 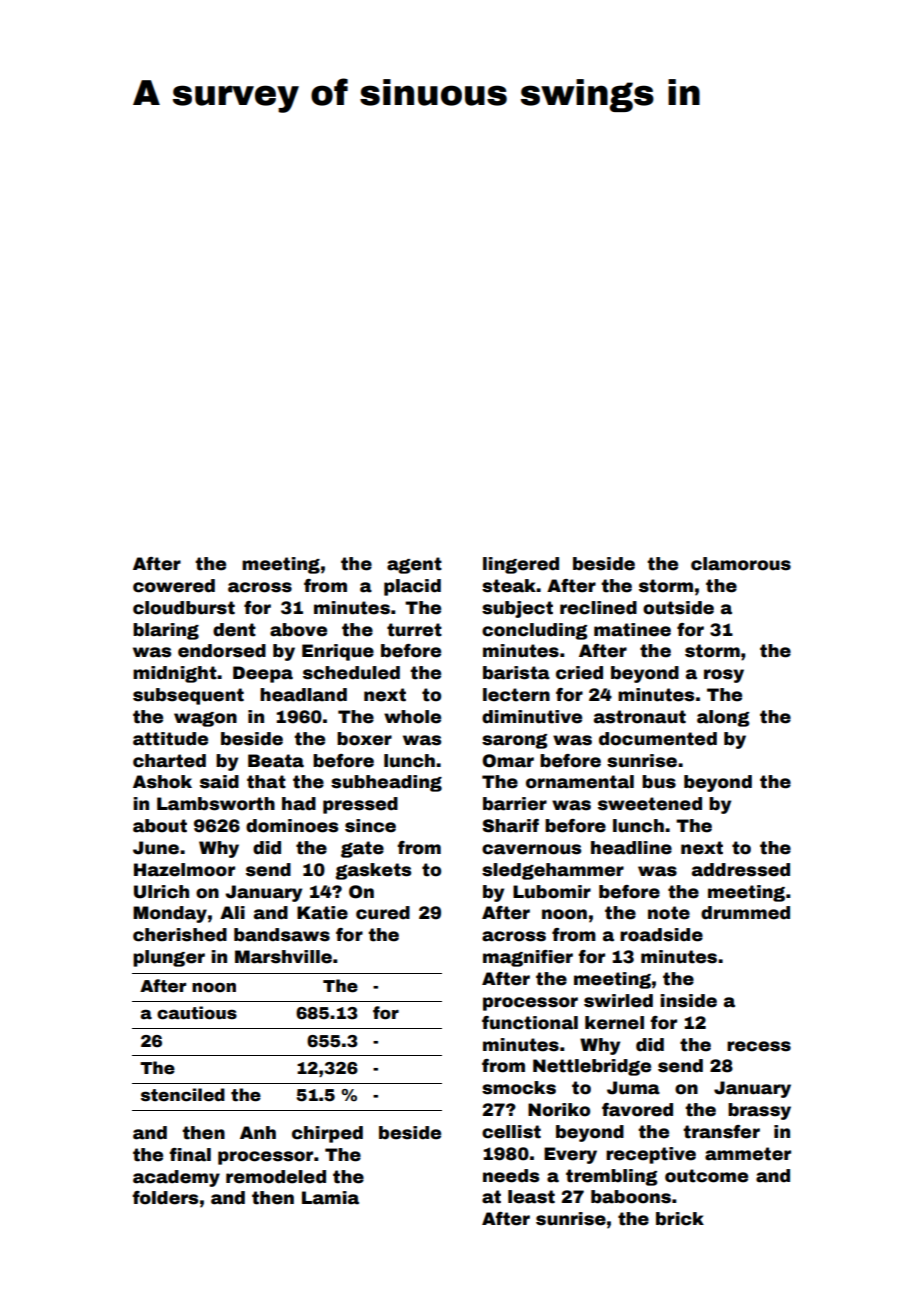 What do you see at coordinates (160, 826) in the screenshot?
I see `about` at bounding box center [160, 826].
